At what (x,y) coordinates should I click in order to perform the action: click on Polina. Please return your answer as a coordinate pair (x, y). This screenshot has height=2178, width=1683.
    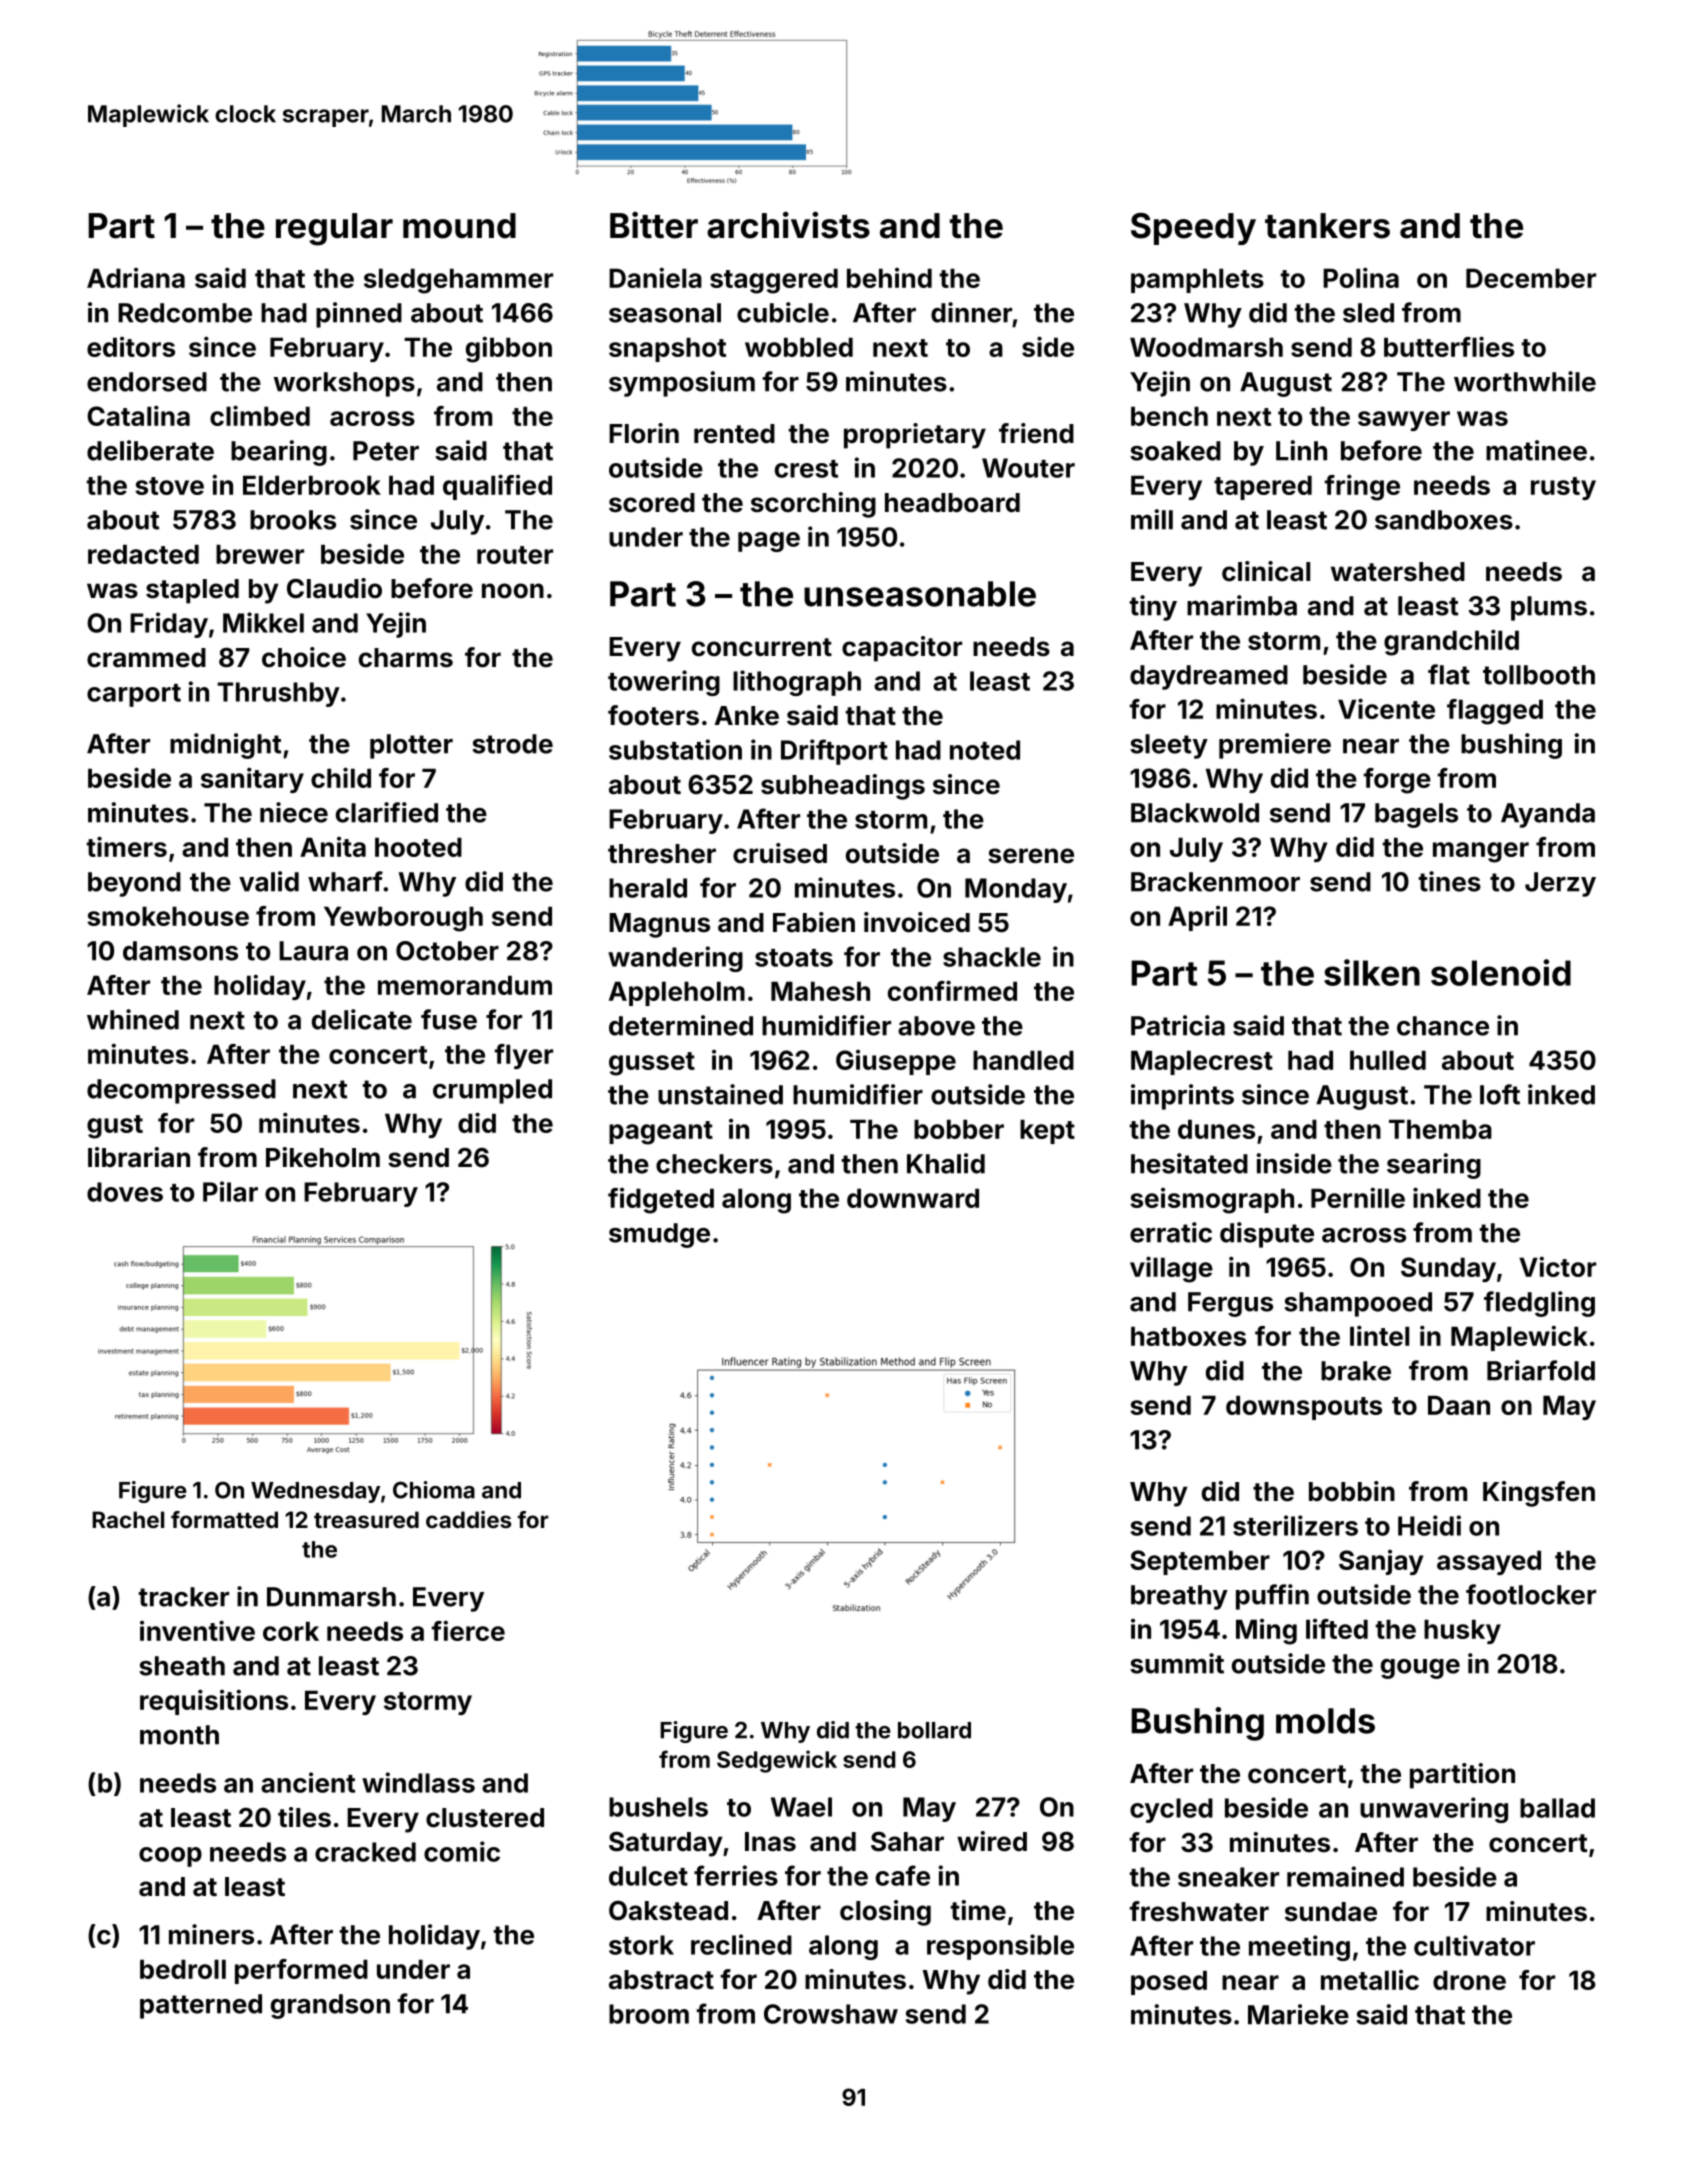
    Looking at the image, I should click on (1361, 277).
